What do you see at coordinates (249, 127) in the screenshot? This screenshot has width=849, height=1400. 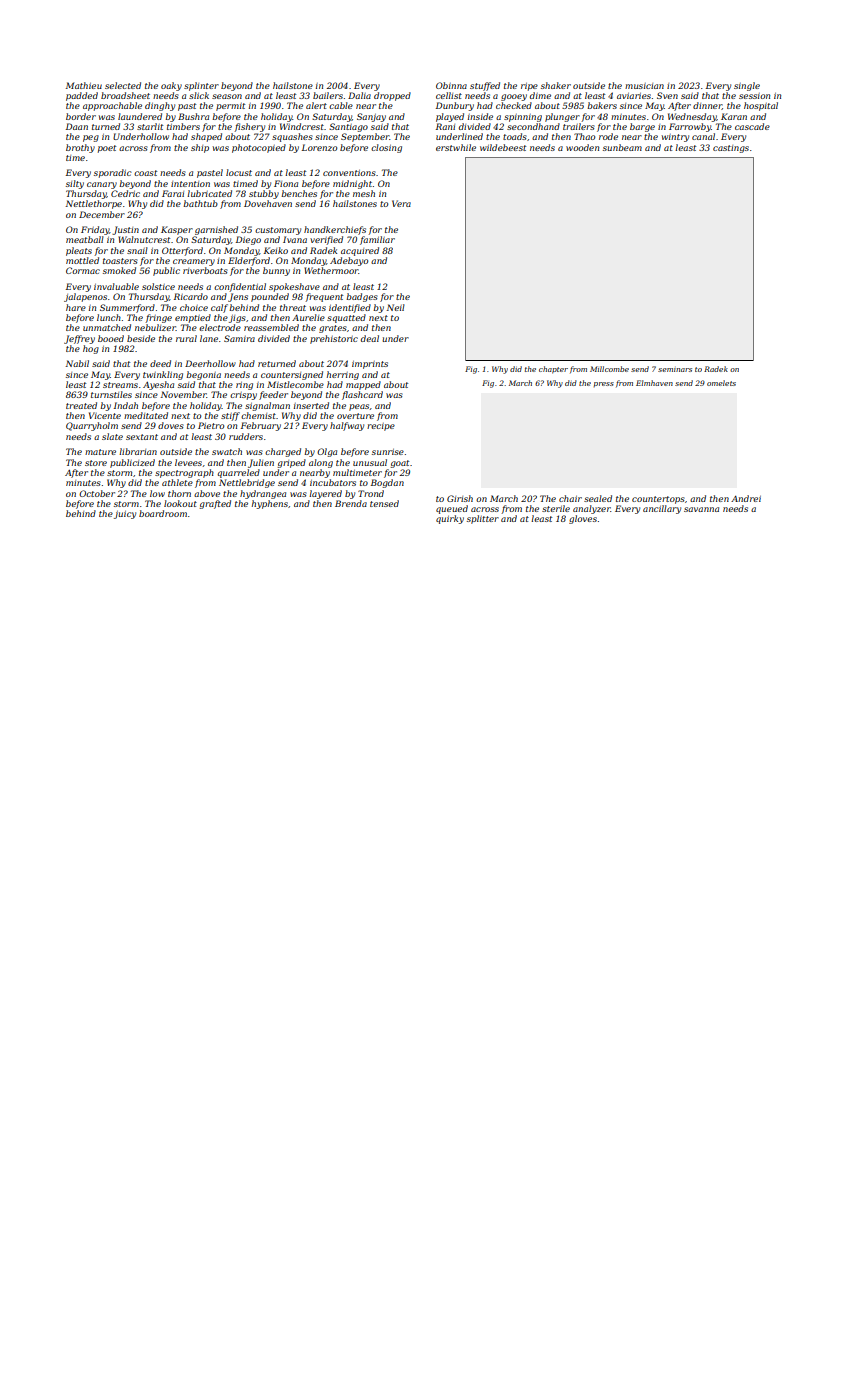 I see `fishery` at bounding box center [249, 127].
